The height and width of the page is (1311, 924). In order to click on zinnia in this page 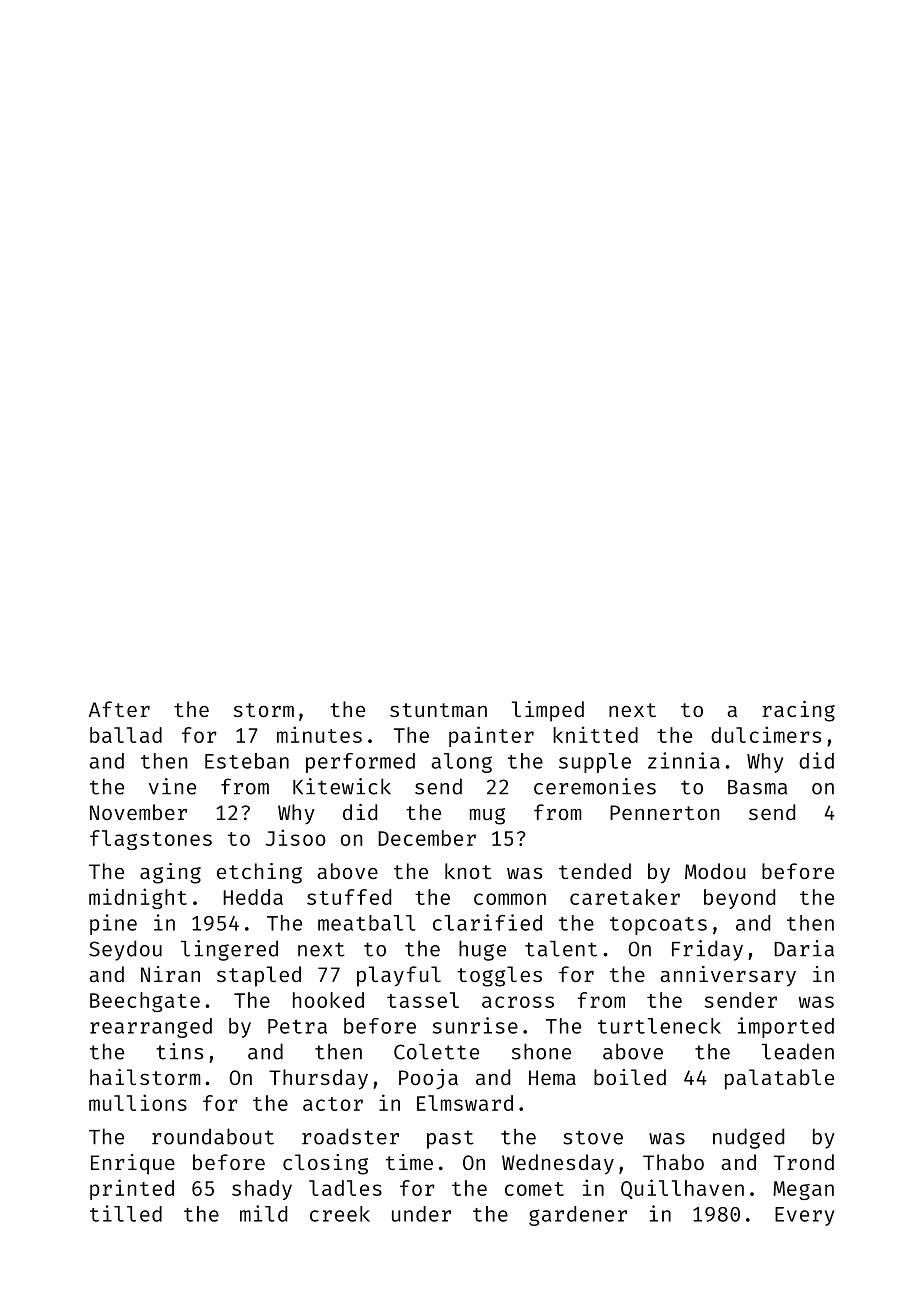, I will do `click(684, 760)`.
